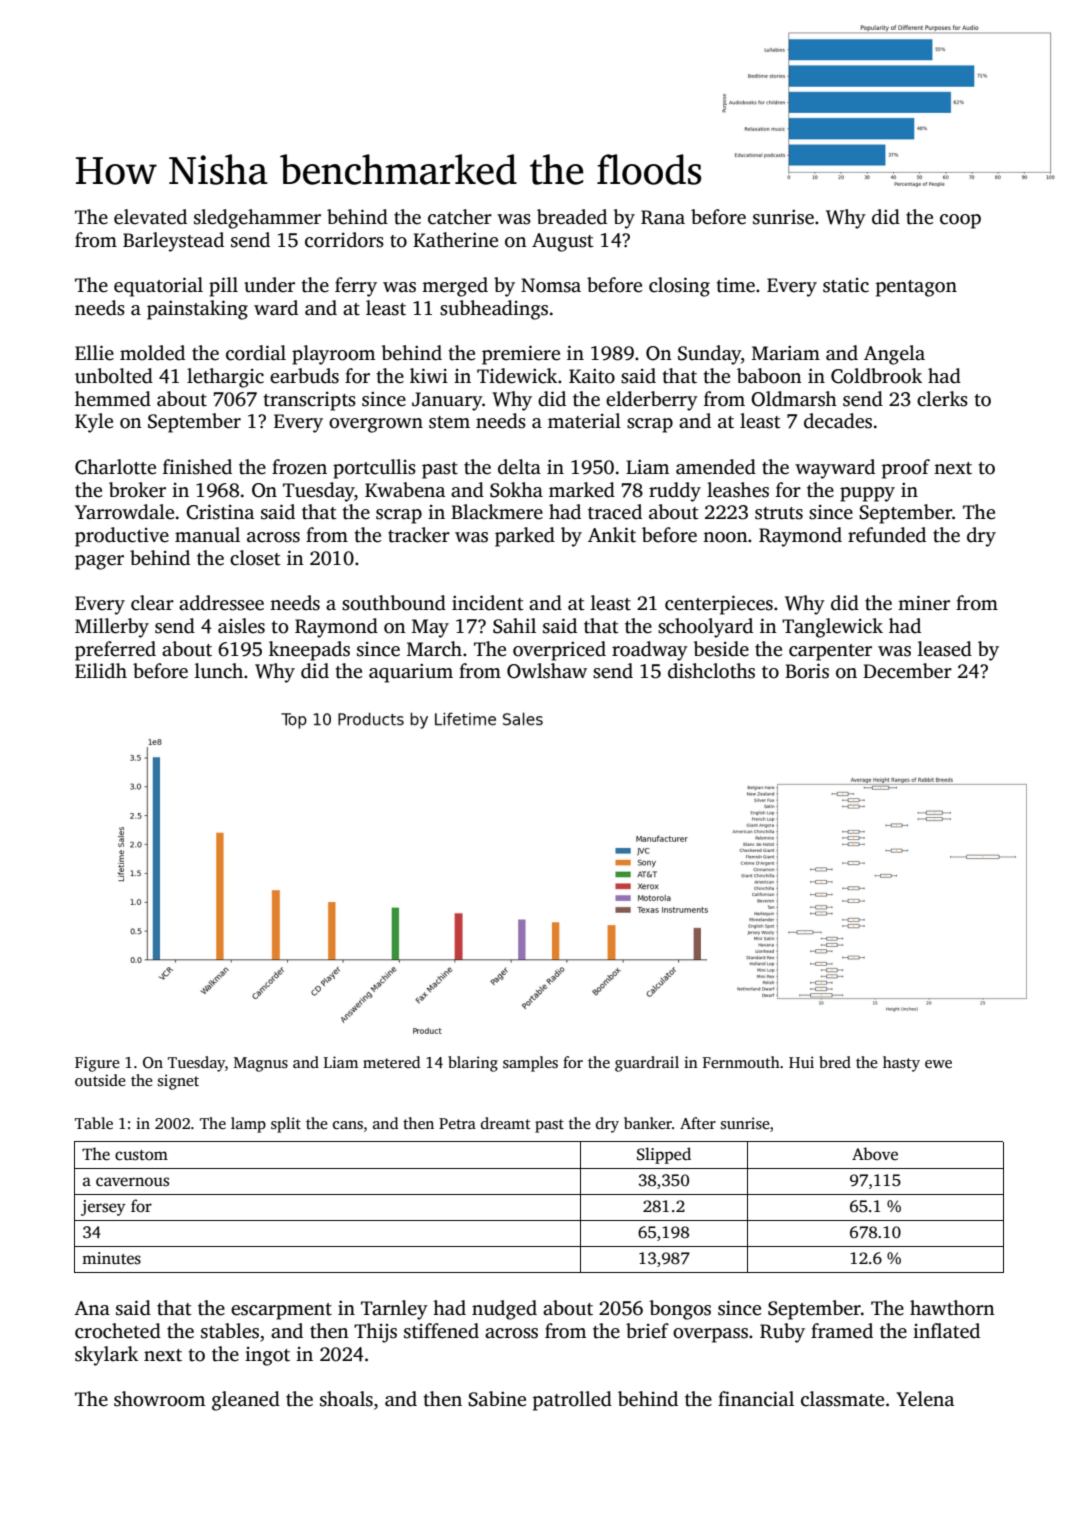  What do you see at coordinates (663, 217) in the image?
I see `Rana` at bounding box center [663, 217].
